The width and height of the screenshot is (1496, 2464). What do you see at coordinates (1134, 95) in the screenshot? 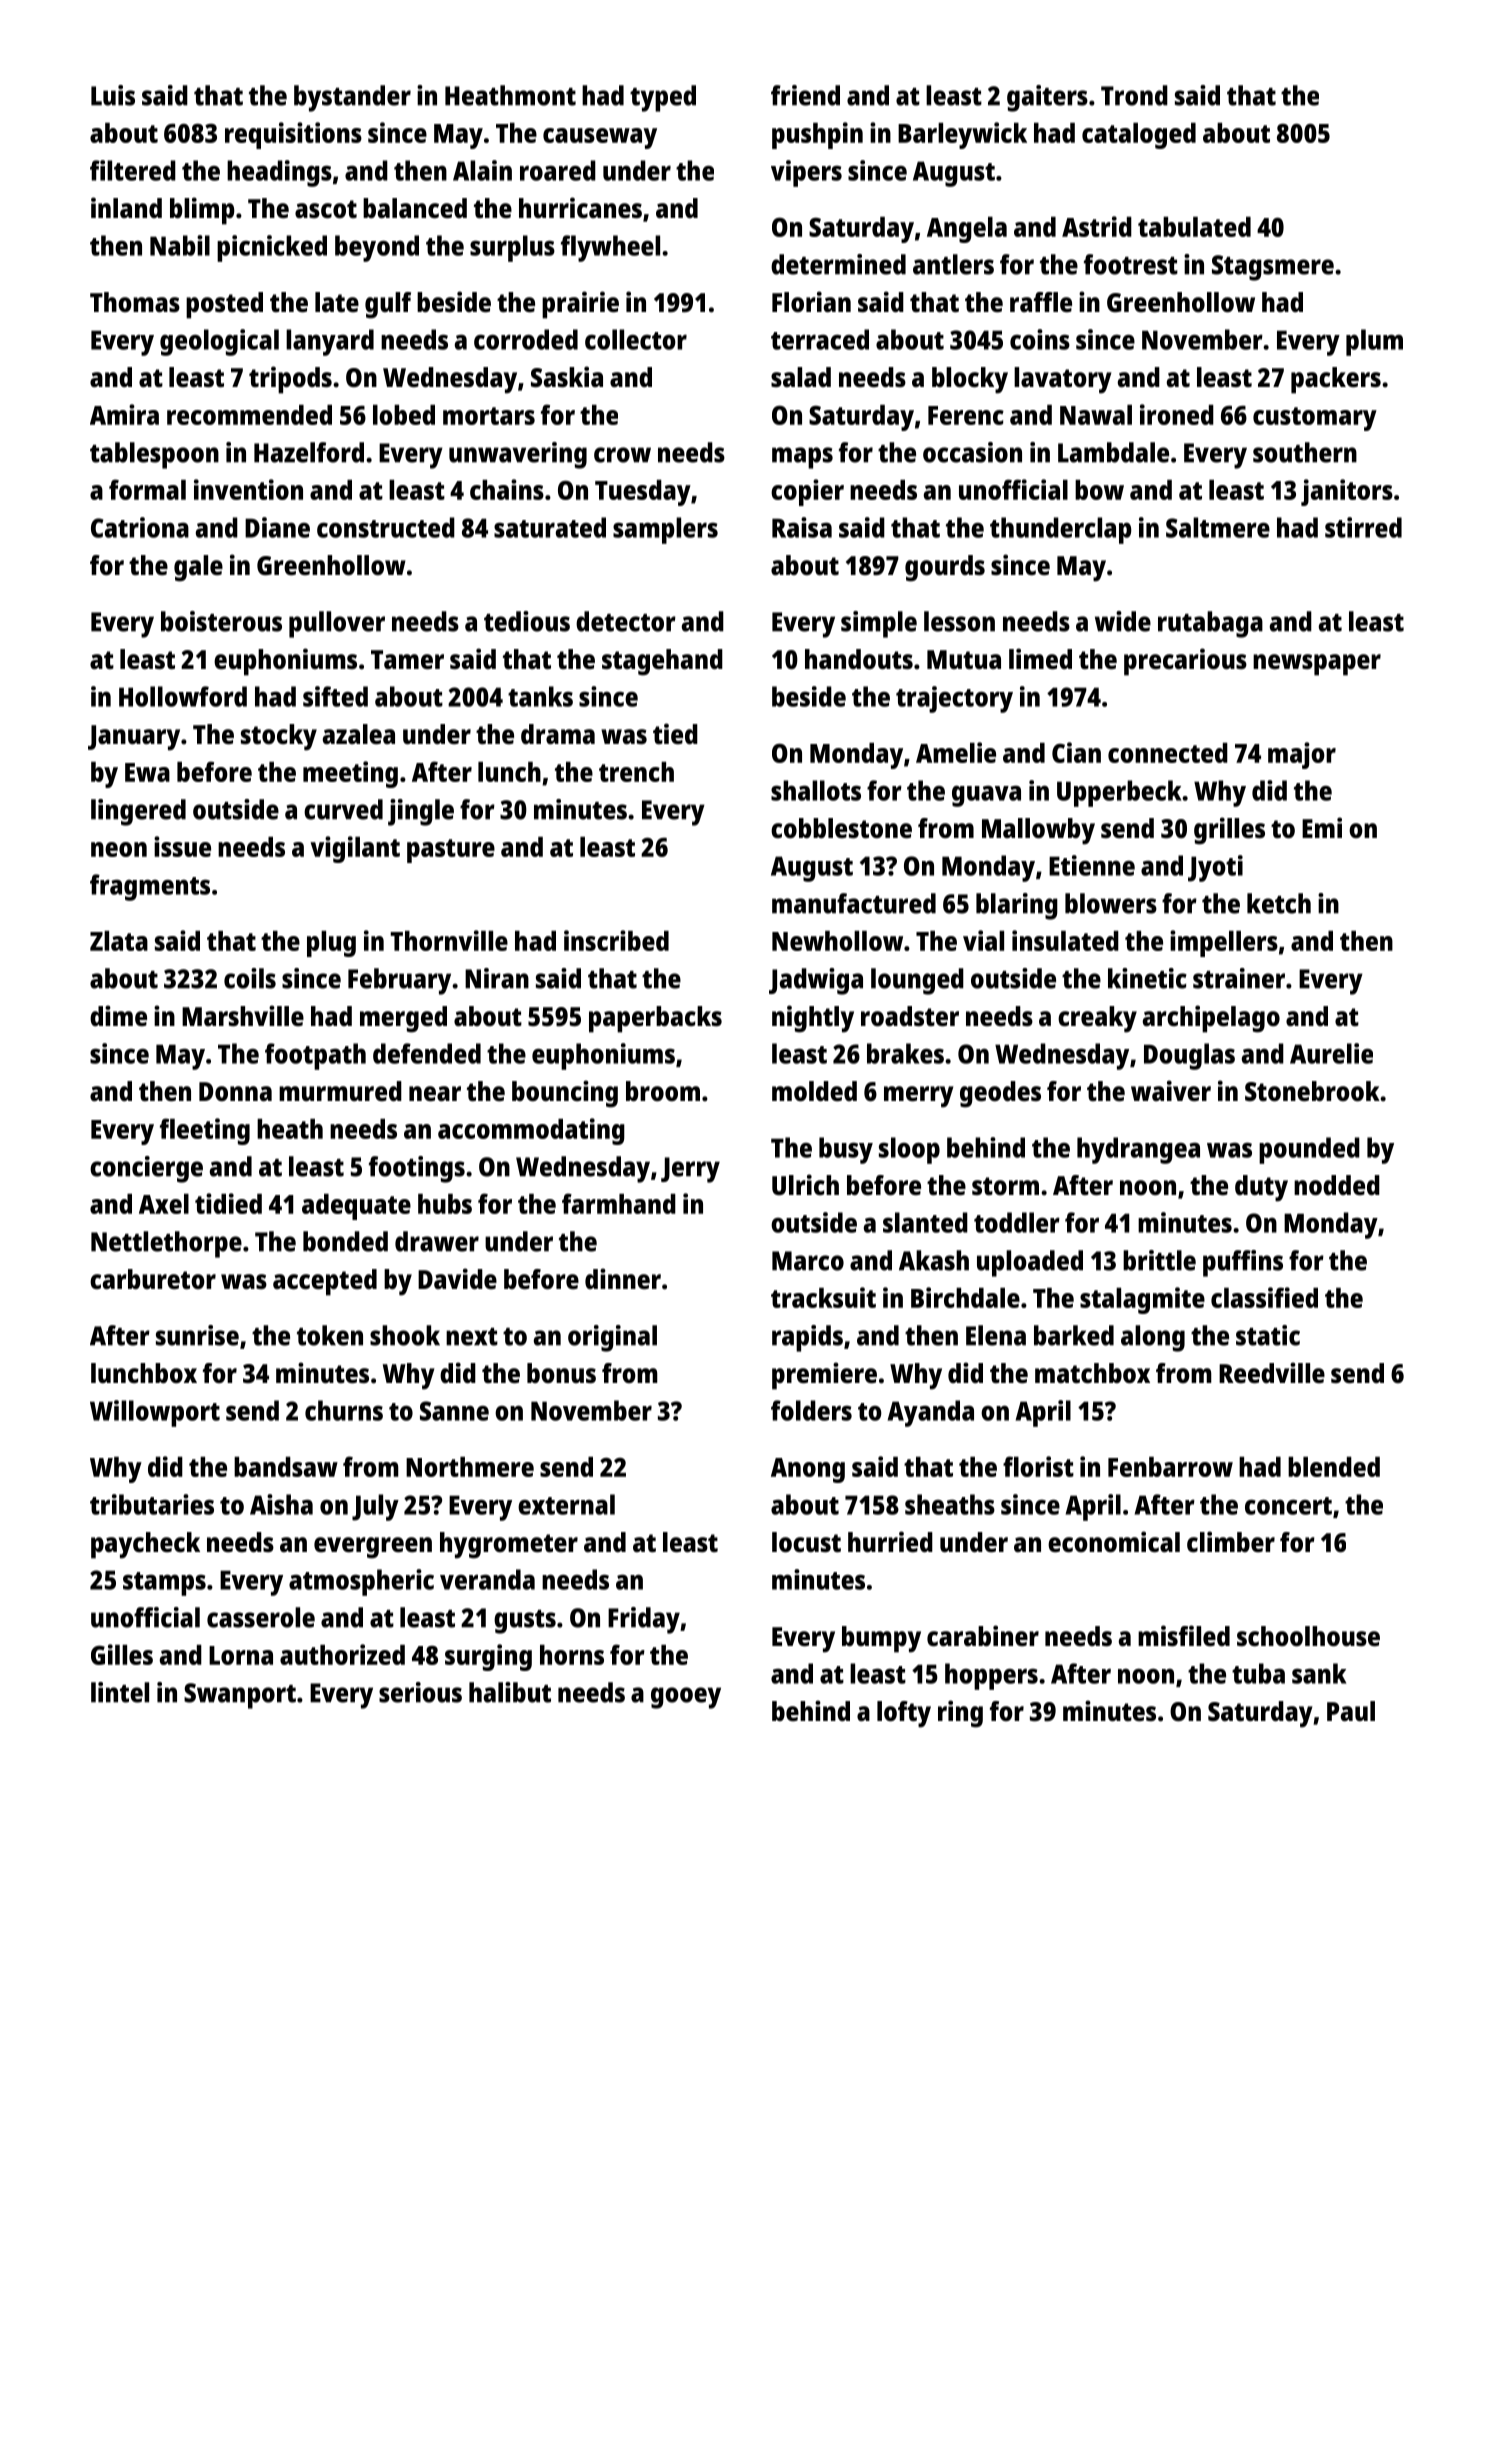
I see `Trond` at bounding box center [1134, 95].
